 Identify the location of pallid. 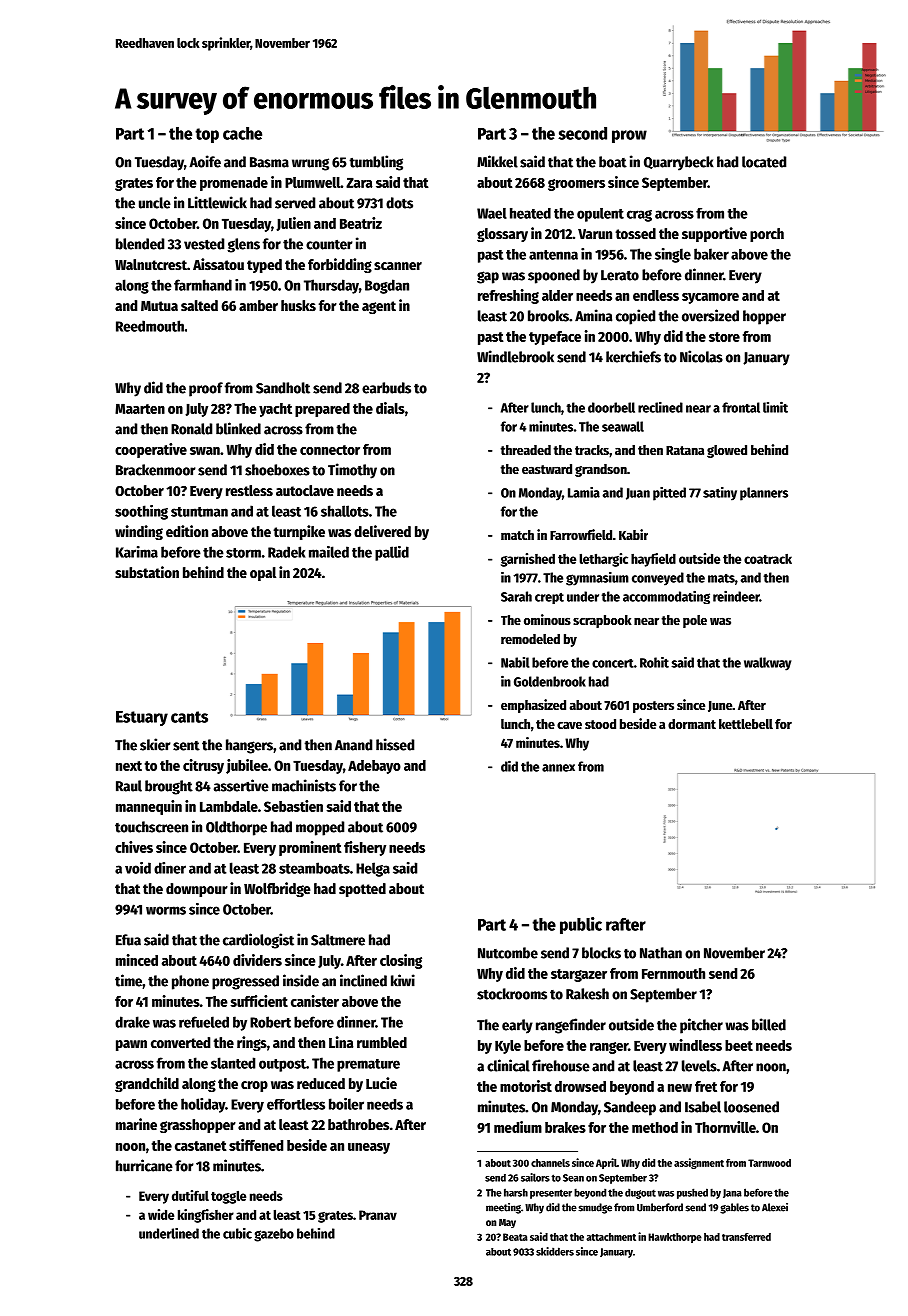
(392, 553).
